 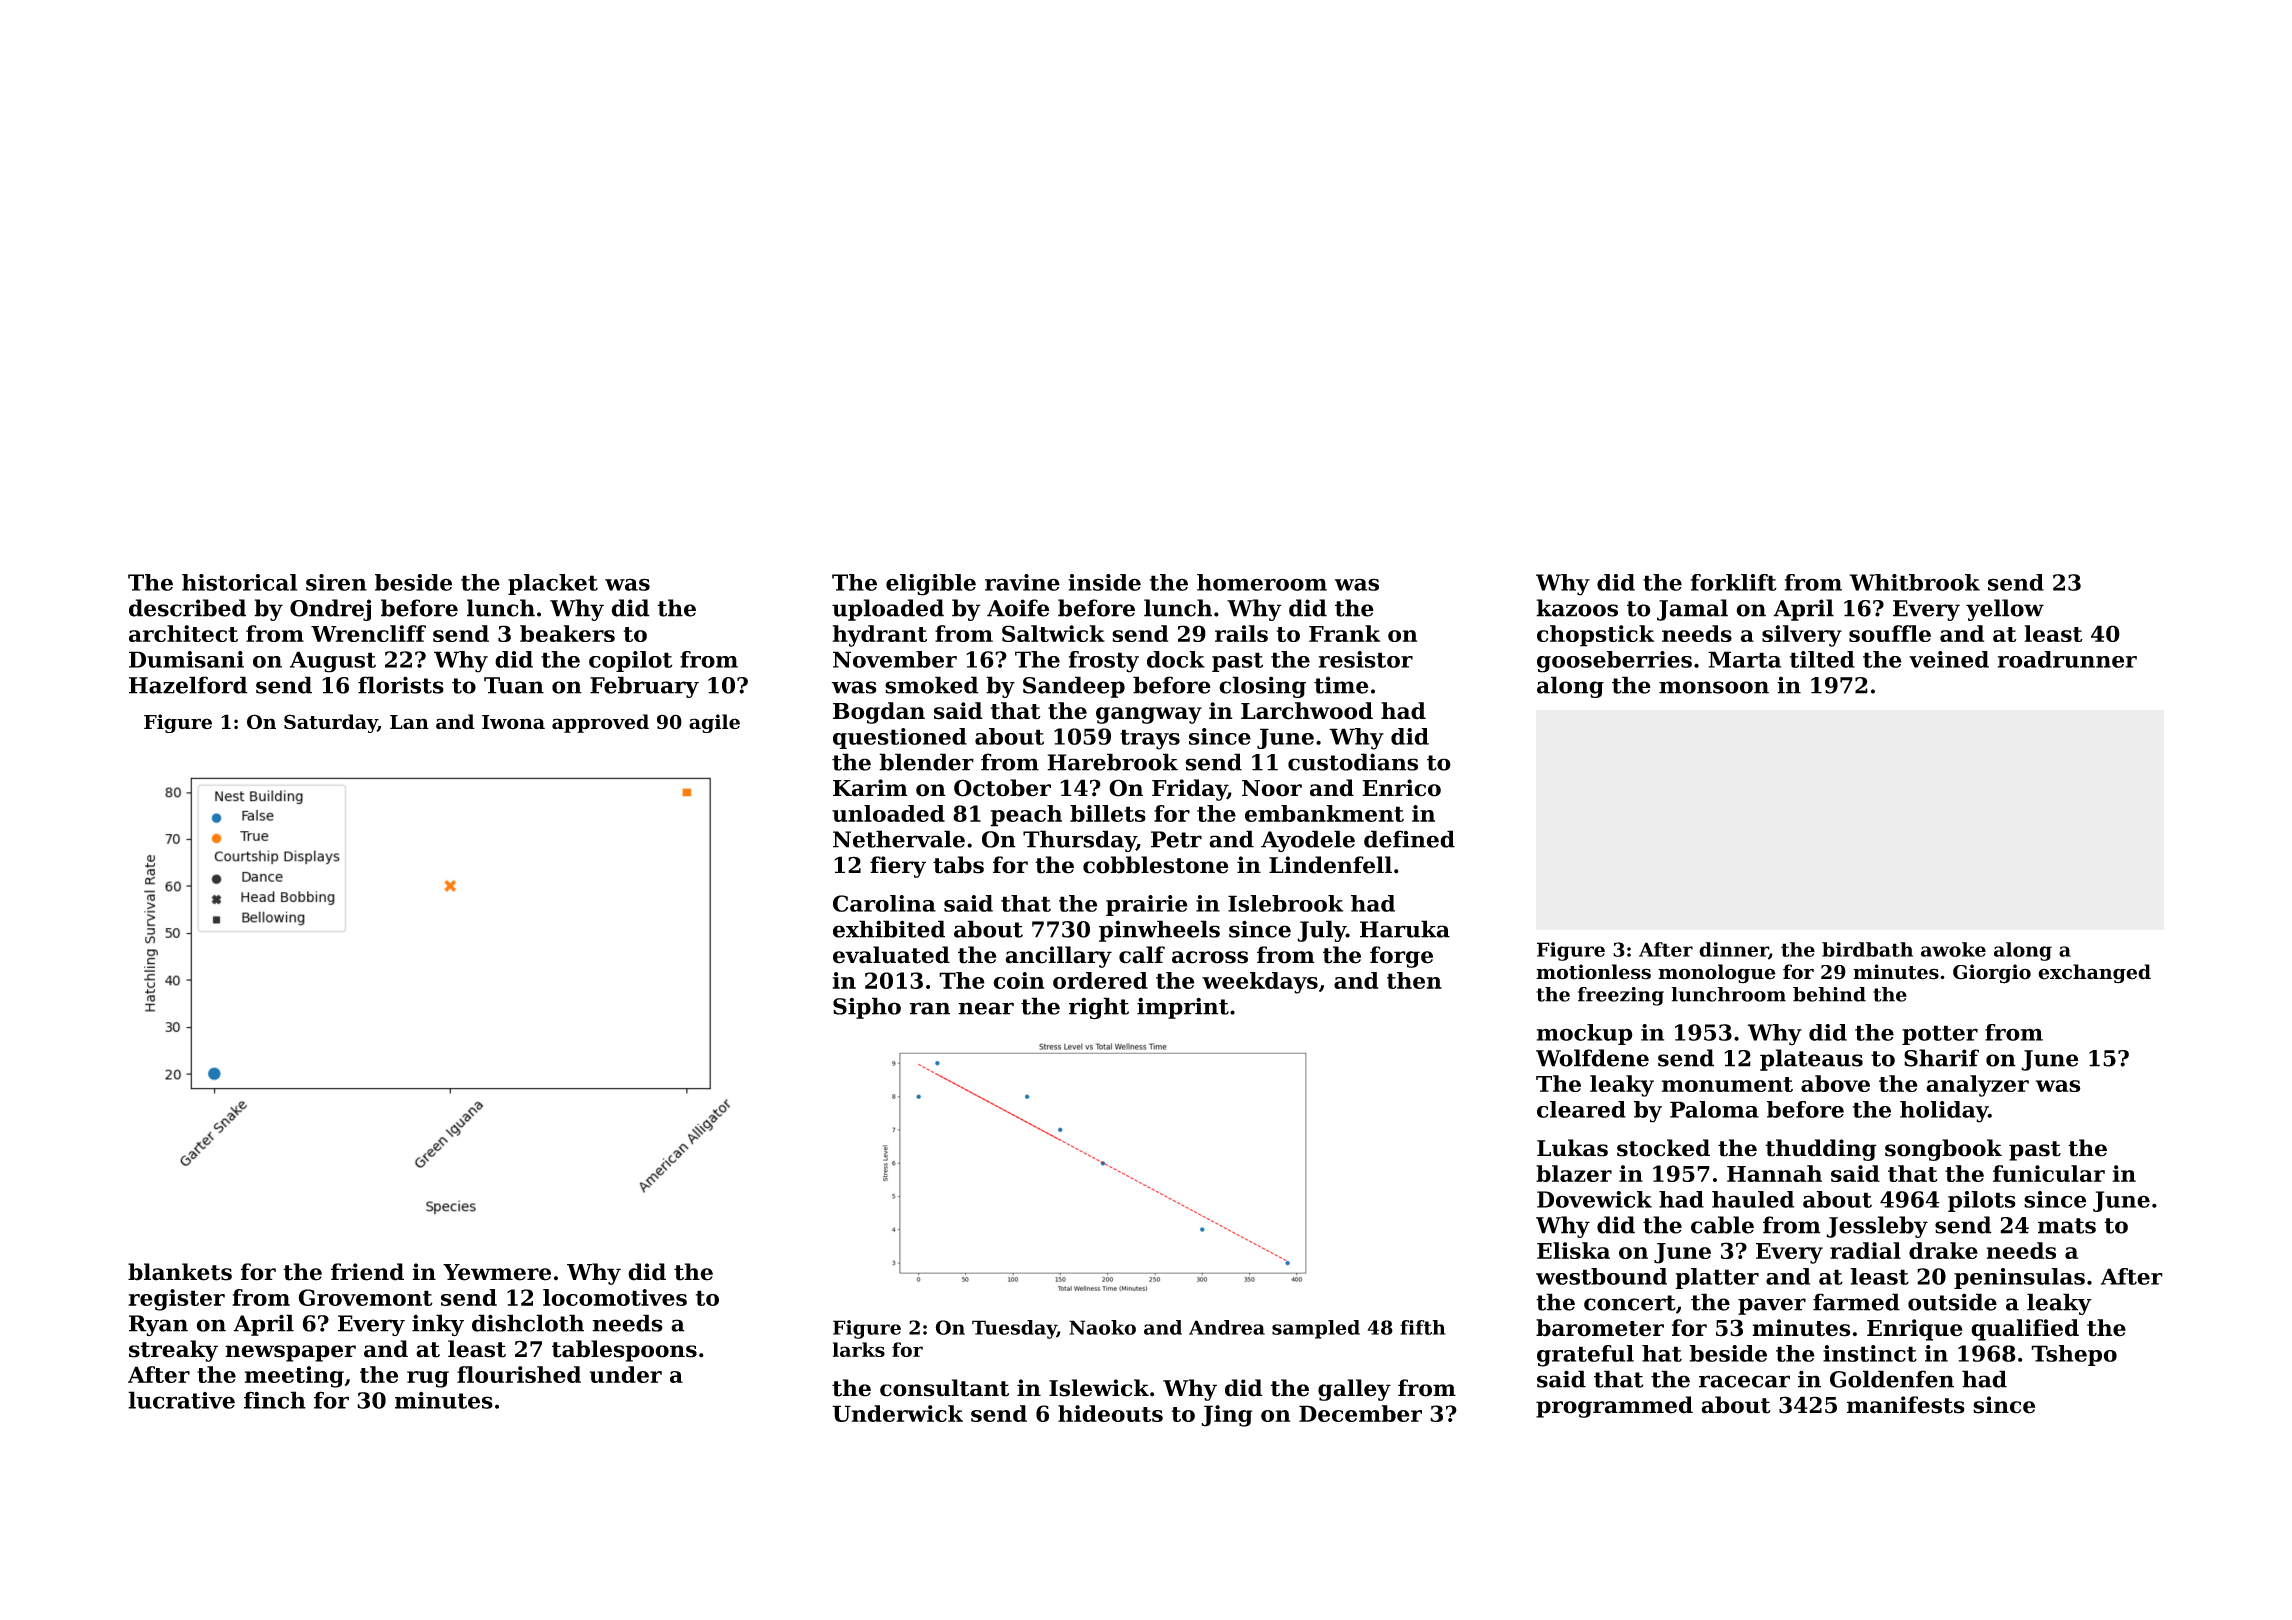 I want to click on forklift, so click(x=1734, y=582).
